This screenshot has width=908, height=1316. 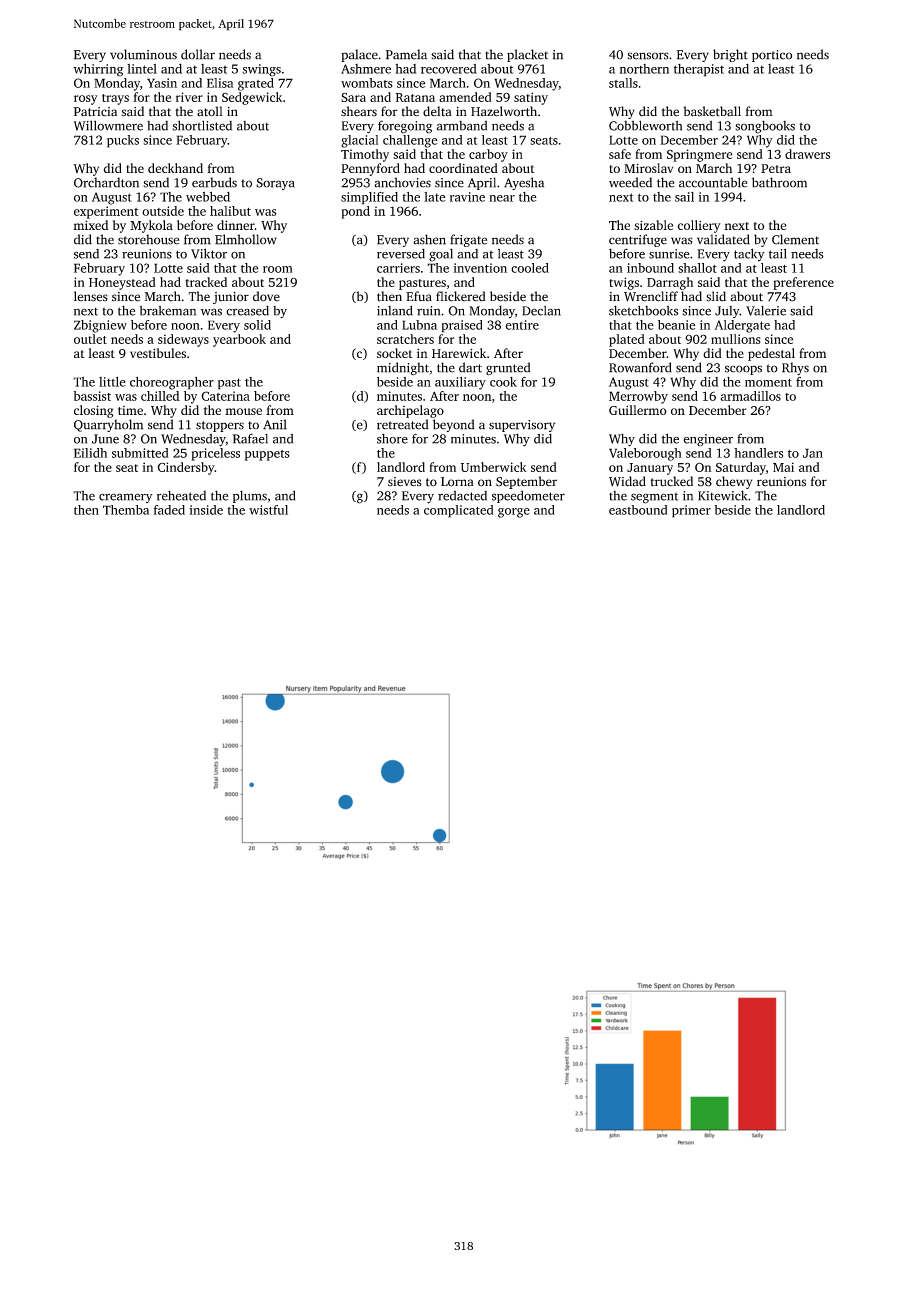 What do you see at coordinates (395, 353) in the screenshot?
I see `socket` at bounding box center [395, 353].
